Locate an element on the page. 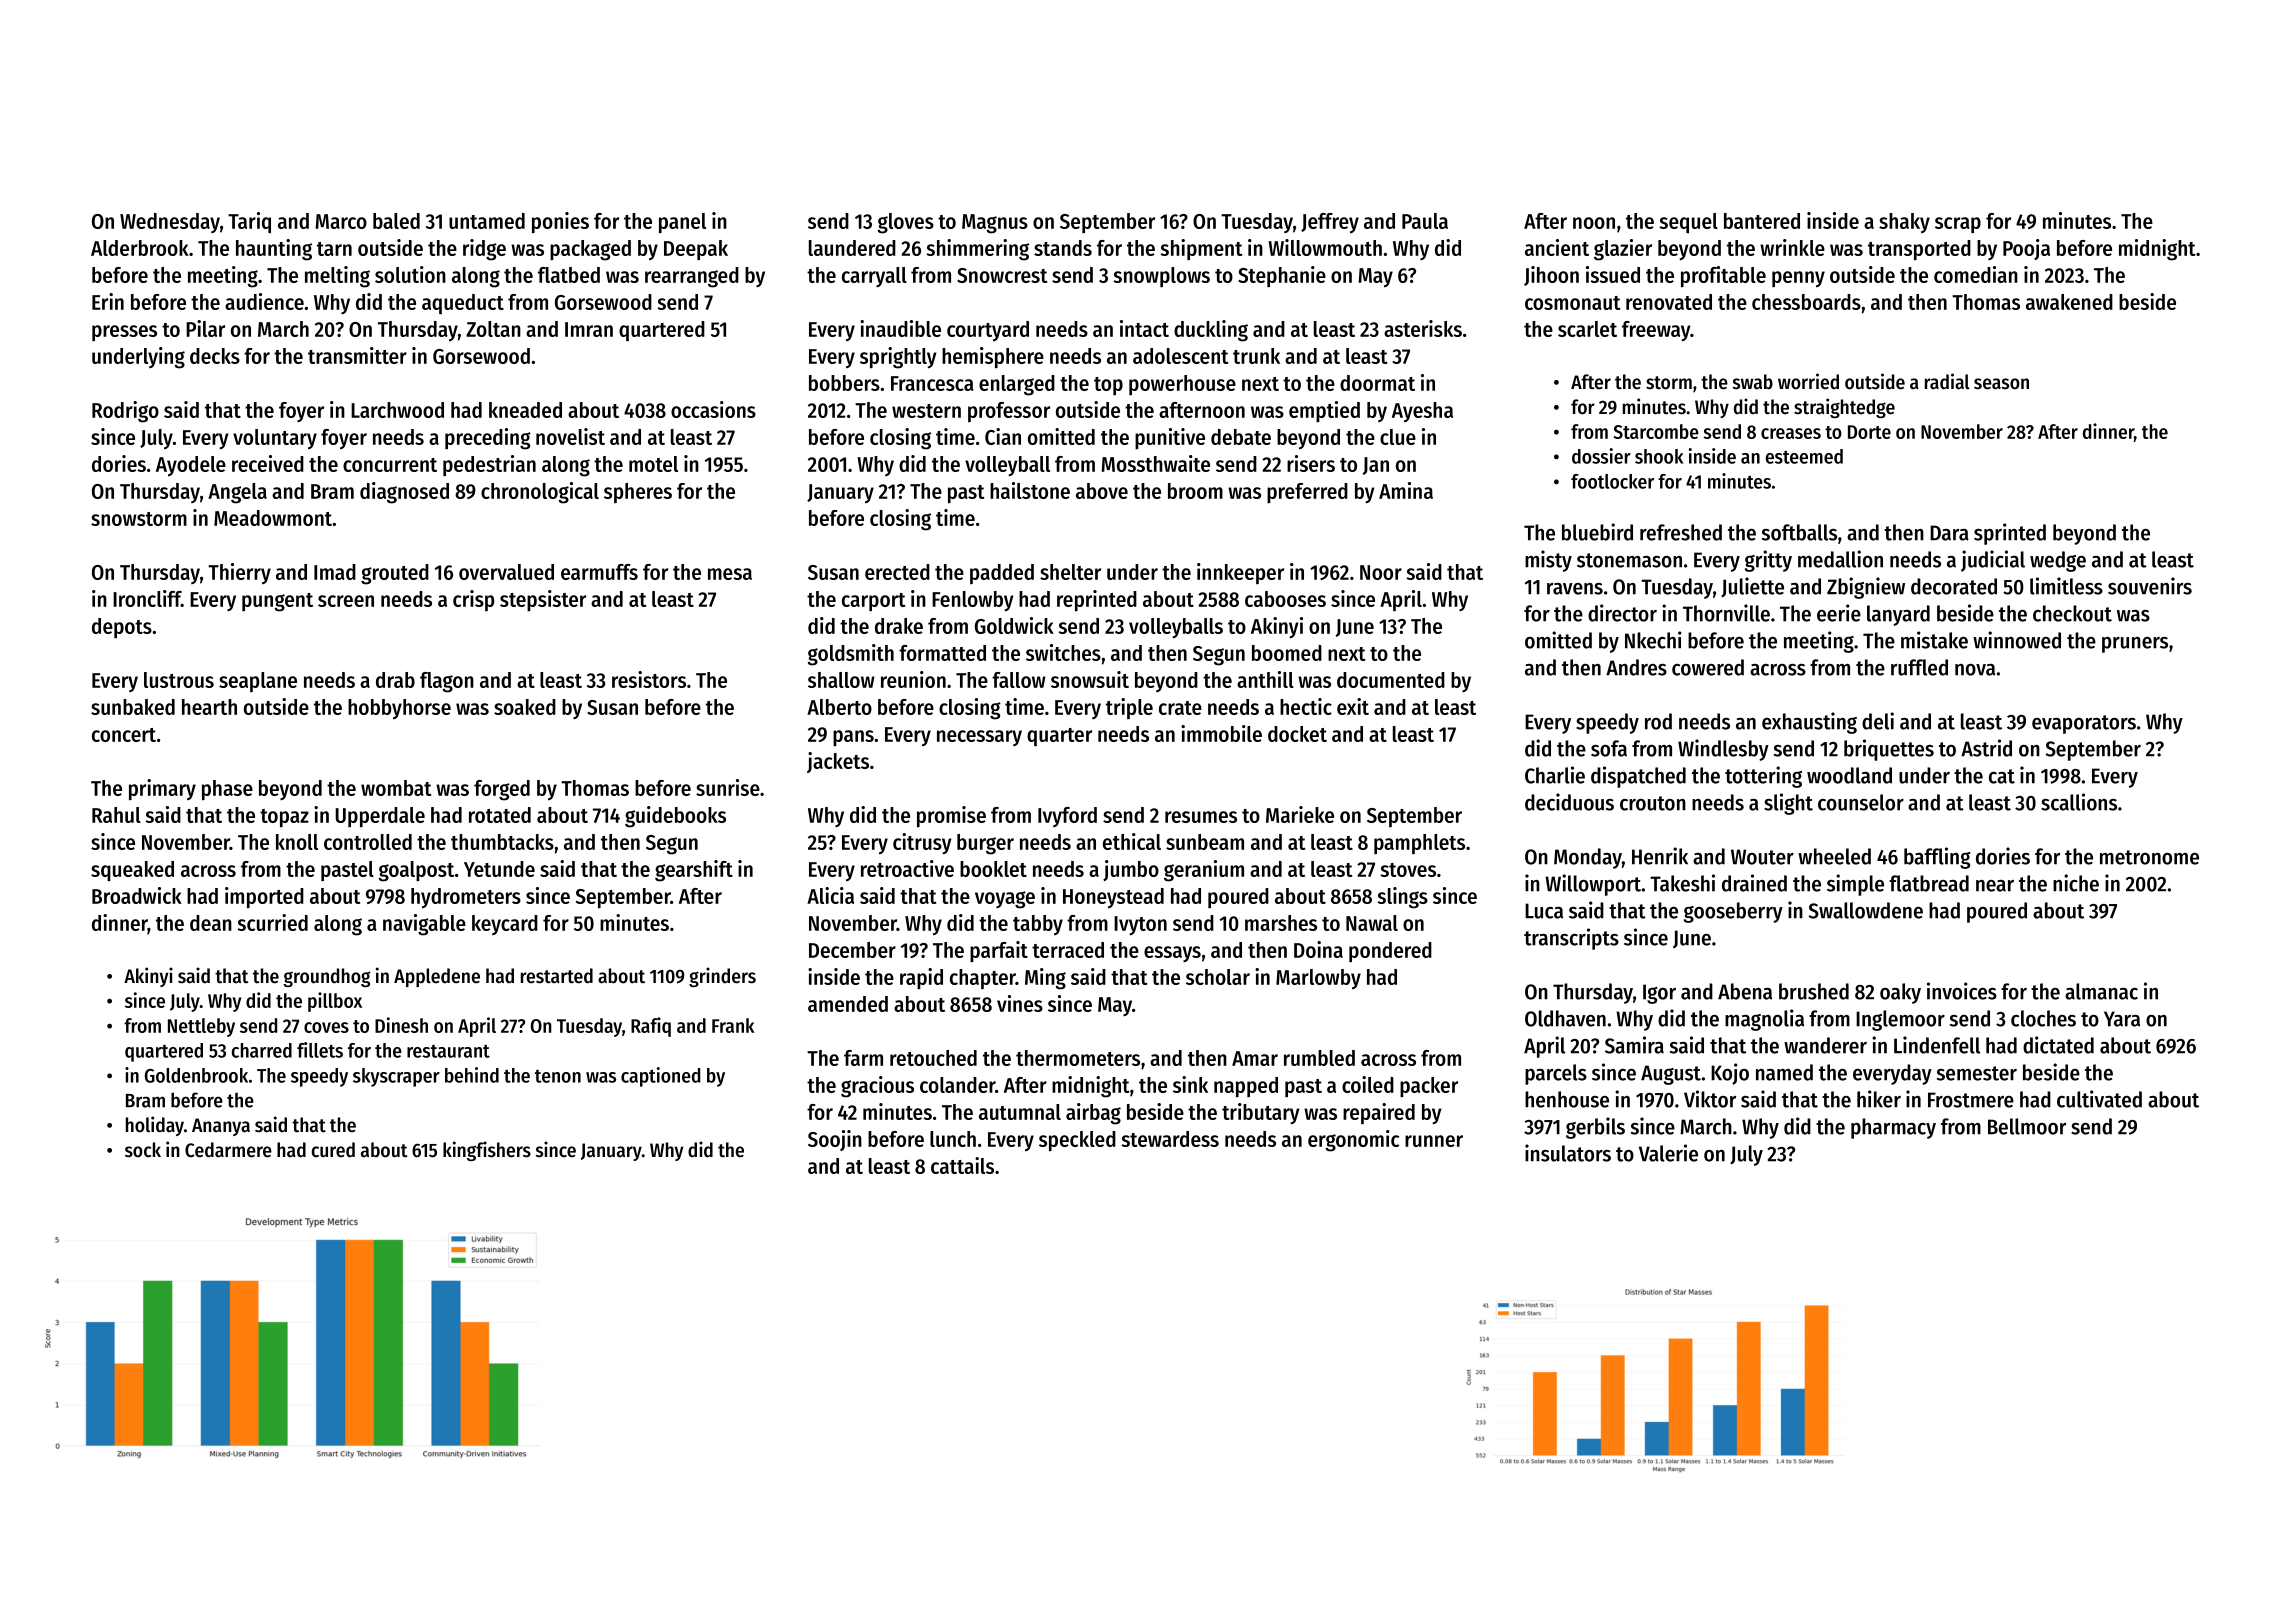  shaky is located at coordinates (1904, 223).
